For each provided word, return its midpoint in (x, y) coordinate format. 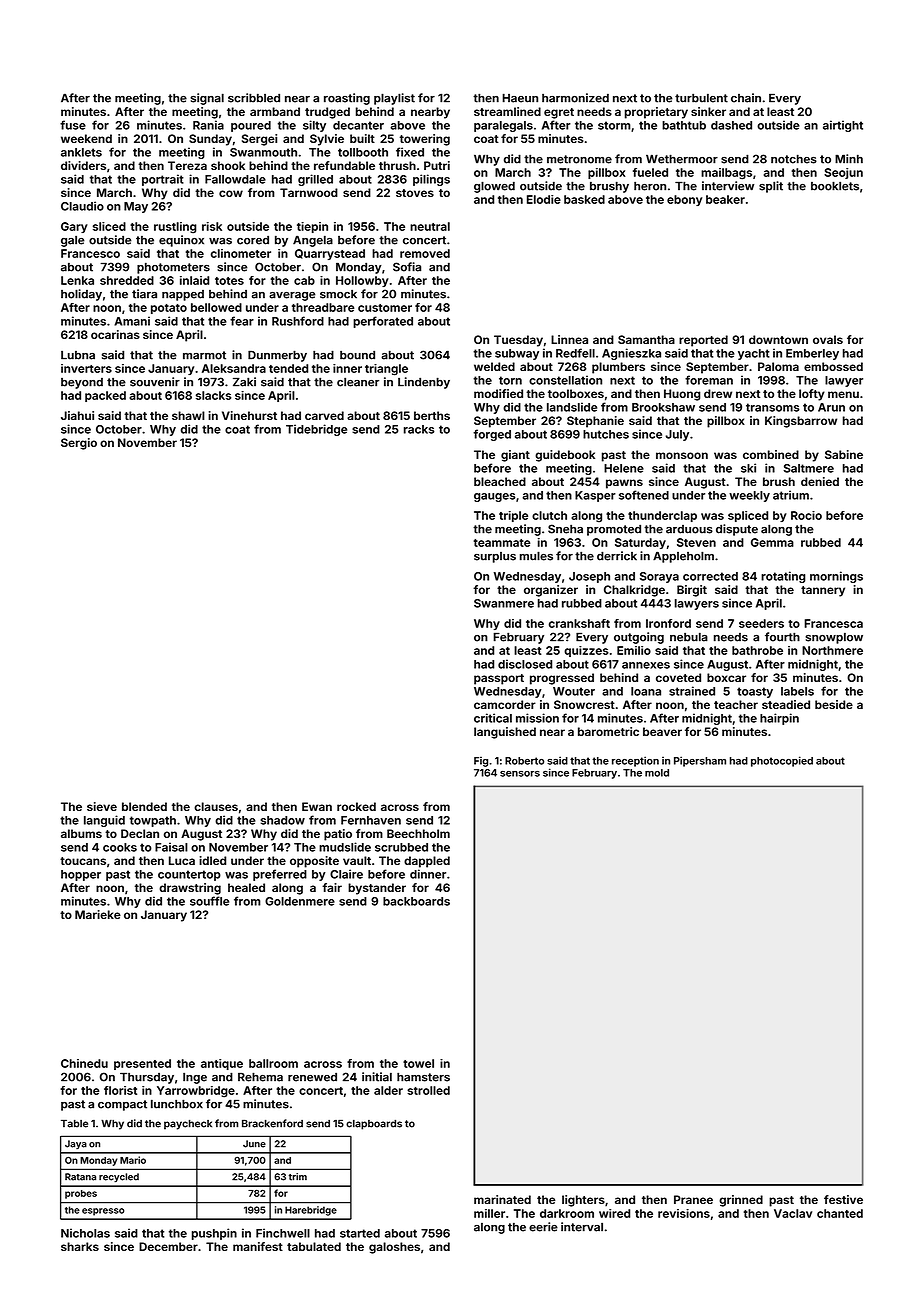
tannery (823, 591)
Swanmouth (263, 152)
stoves (415, 193)
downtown (778, 339)
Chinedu (84, 1063)
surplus (495, 557)
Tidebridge (316, 430)
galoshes (394, 1248)
